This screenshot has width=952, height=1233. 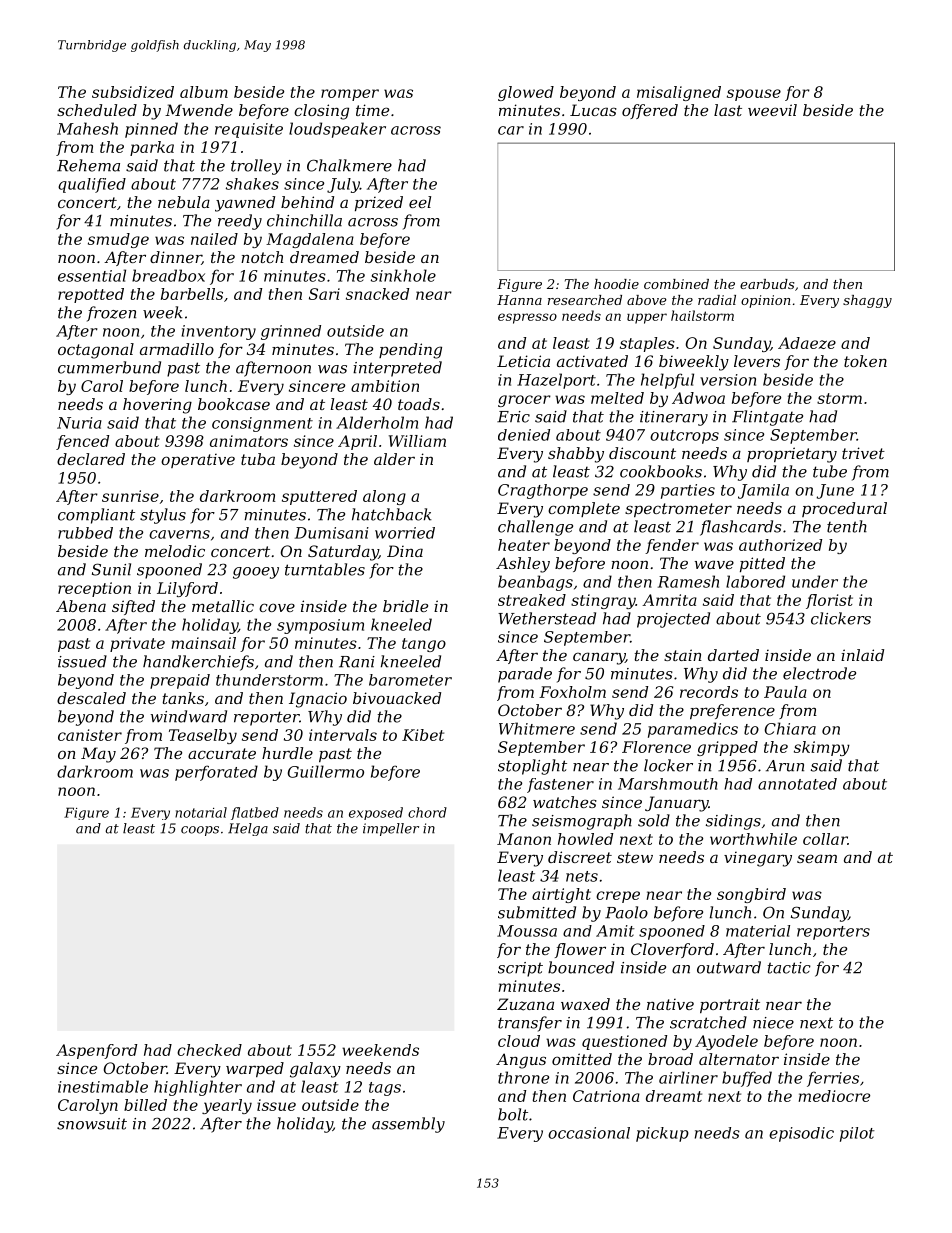 I want to click on dreamt, so click(x=674, y=1096).
